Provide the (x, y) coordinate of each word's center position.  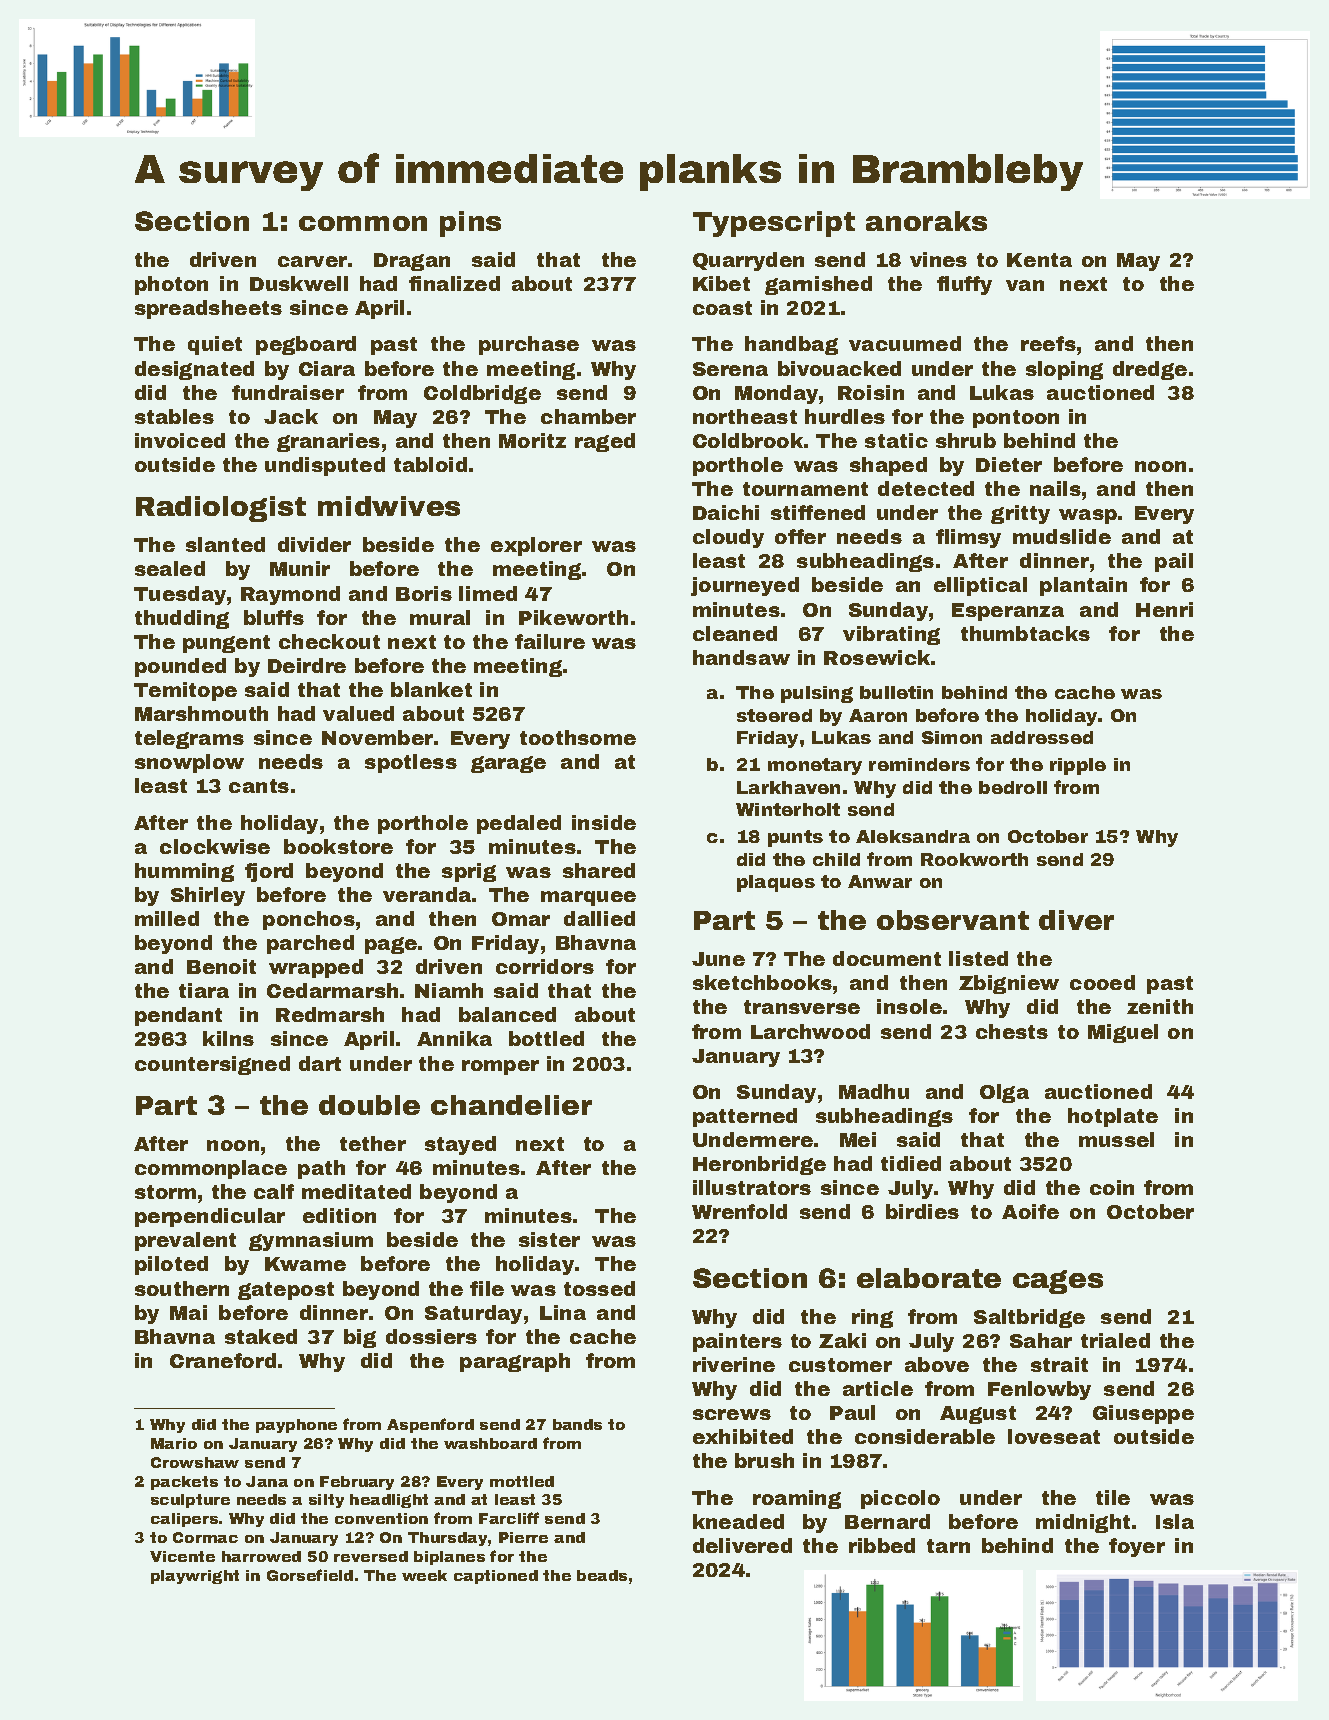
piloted (171, 1265)
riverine (734, 1364)
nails (1055, 488)
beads (602, 1575)
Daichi (726, 512)
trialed (1115, 1340)
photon (171, 285)
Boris (424, 593)
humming (184, 872)
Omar (521, 919)
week (424, 1575)
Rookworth (974, 859)
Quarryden (748, 261)
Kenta (1039, 260)
